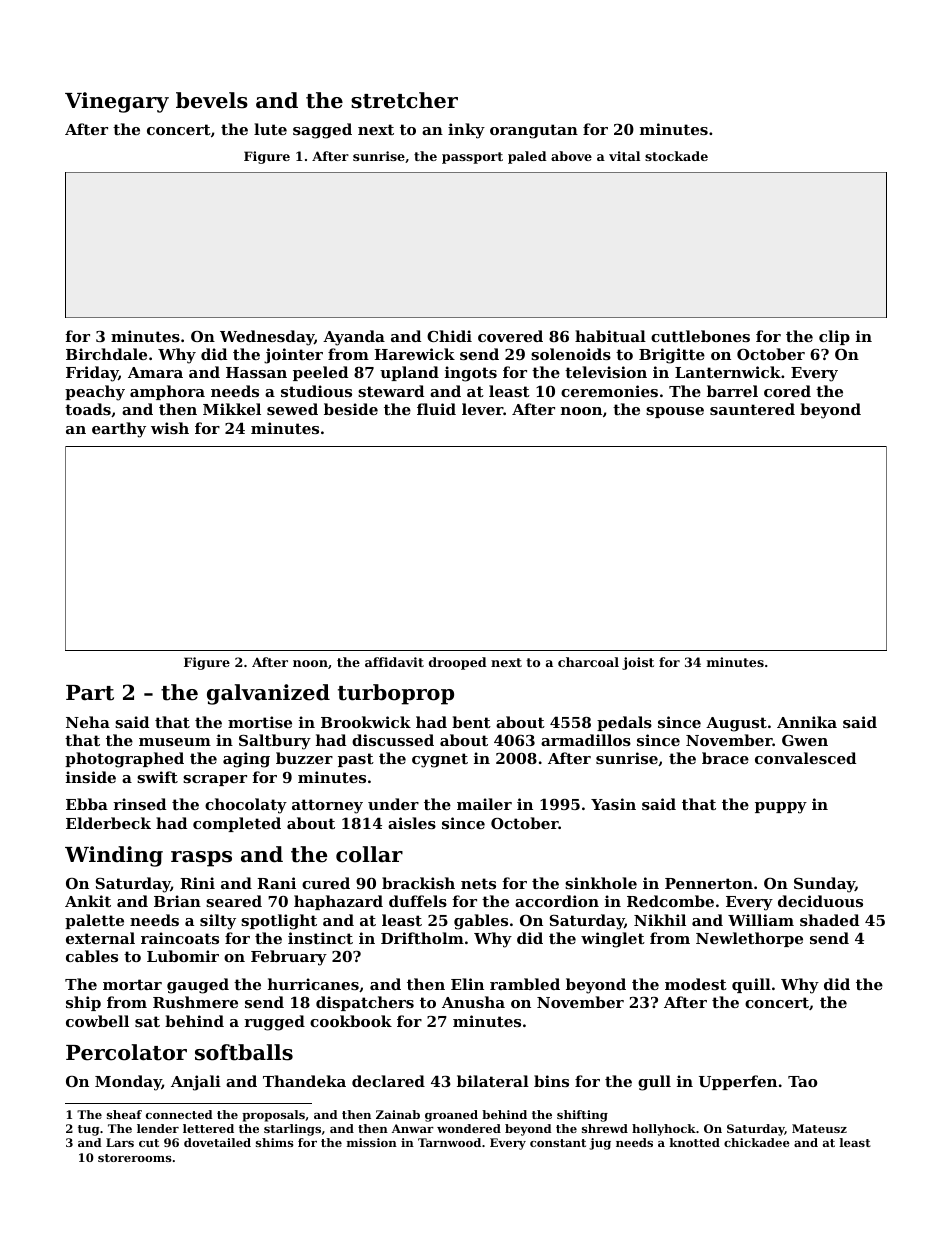 The image size is (952, 1233). What do you see at coordinates (135, 1158) in the document?
I see `storerooms` at bounding box center [135, 1158].
